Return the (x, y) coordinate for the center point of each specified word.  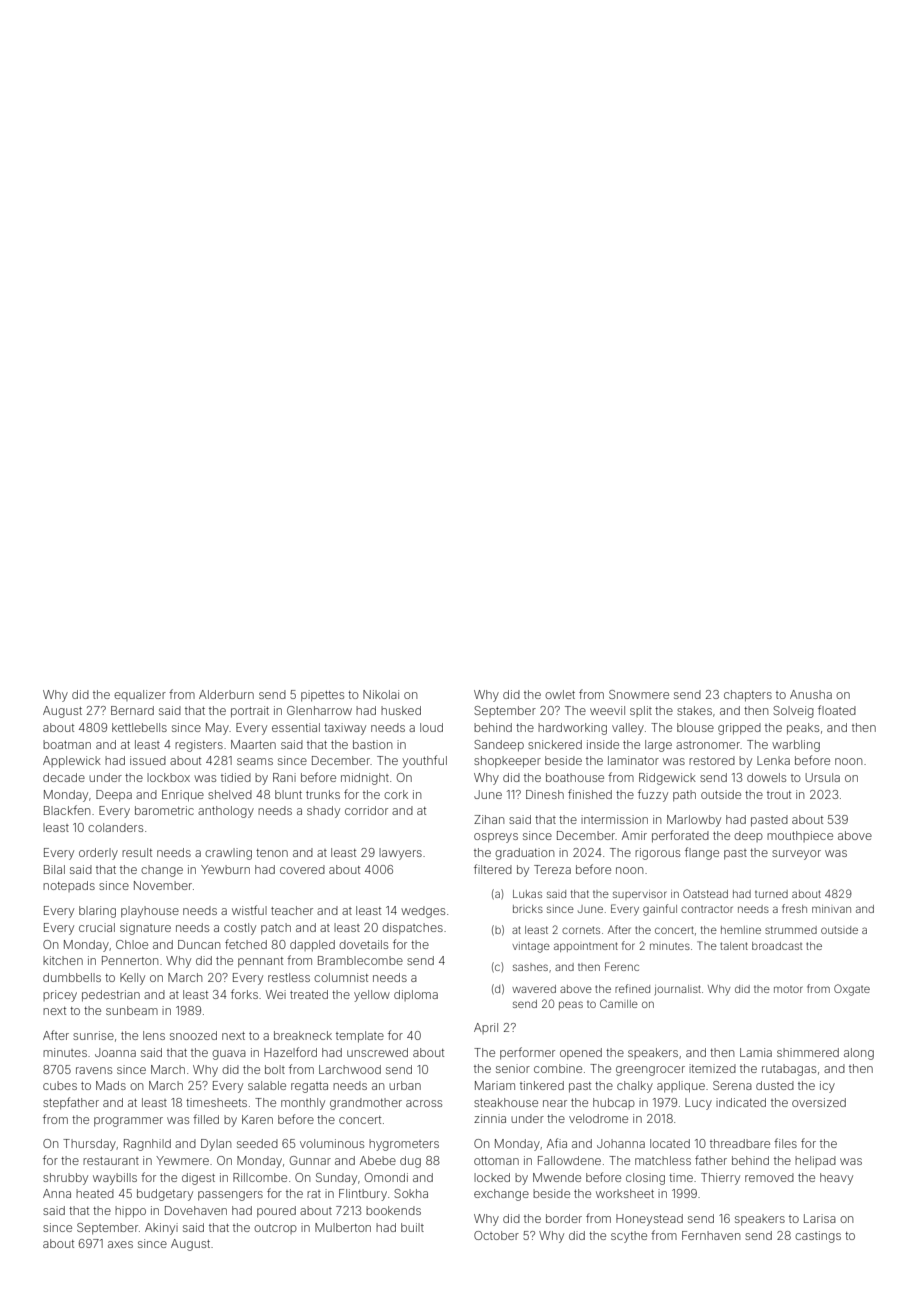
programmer (128, 1122)
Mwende (557, 1177)
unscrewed (377, 1052)
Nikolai (381, 694)
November (163, 885)
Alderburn (226, 694)
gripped (739, 729)
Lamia (756, 1052)
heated (95, 1193)
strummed (791, 930)
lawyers (400, 854)
